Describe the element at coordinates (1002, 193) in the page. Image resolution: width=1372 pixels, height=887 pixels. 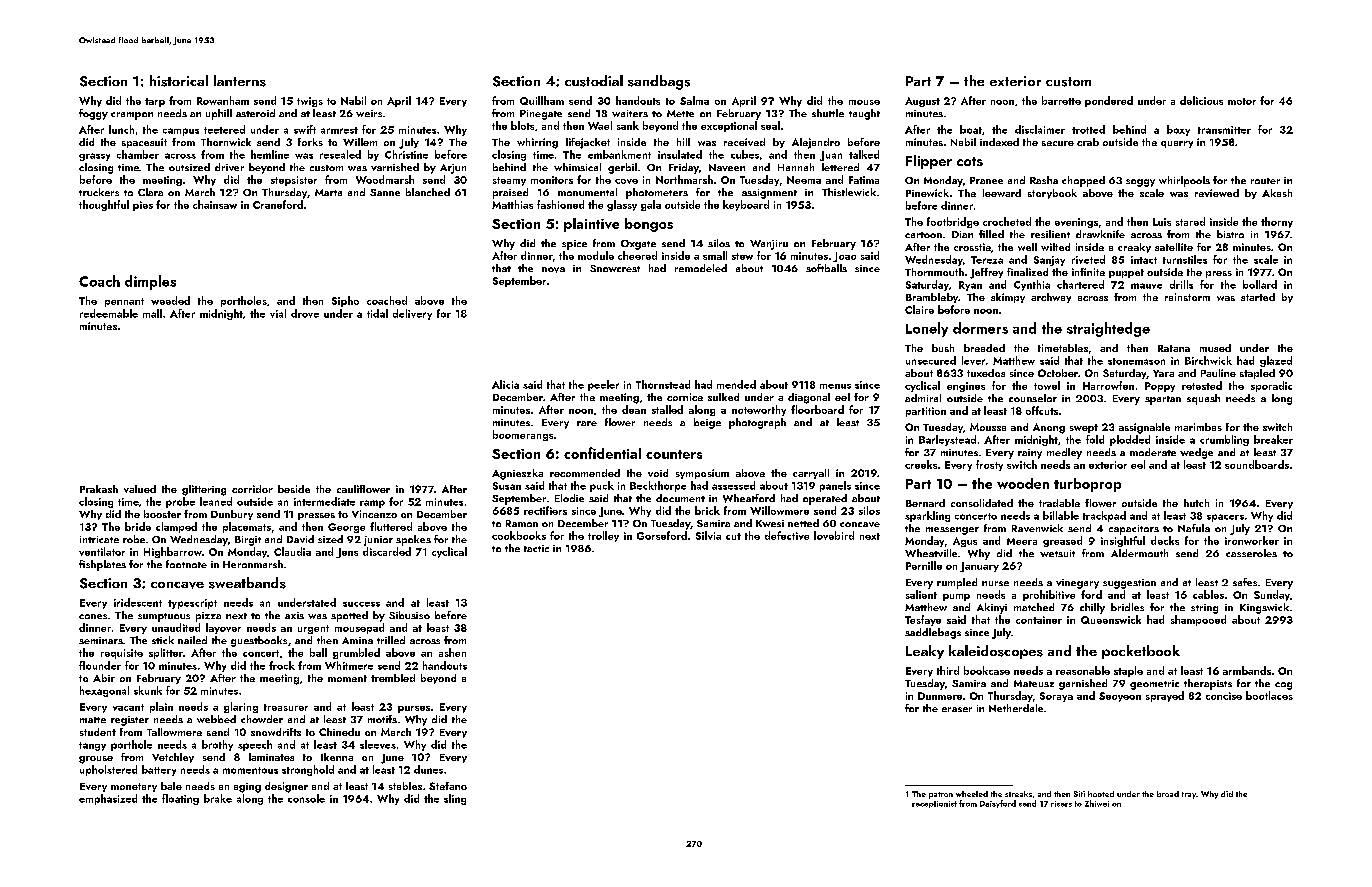
I see `leeward` at that location.
